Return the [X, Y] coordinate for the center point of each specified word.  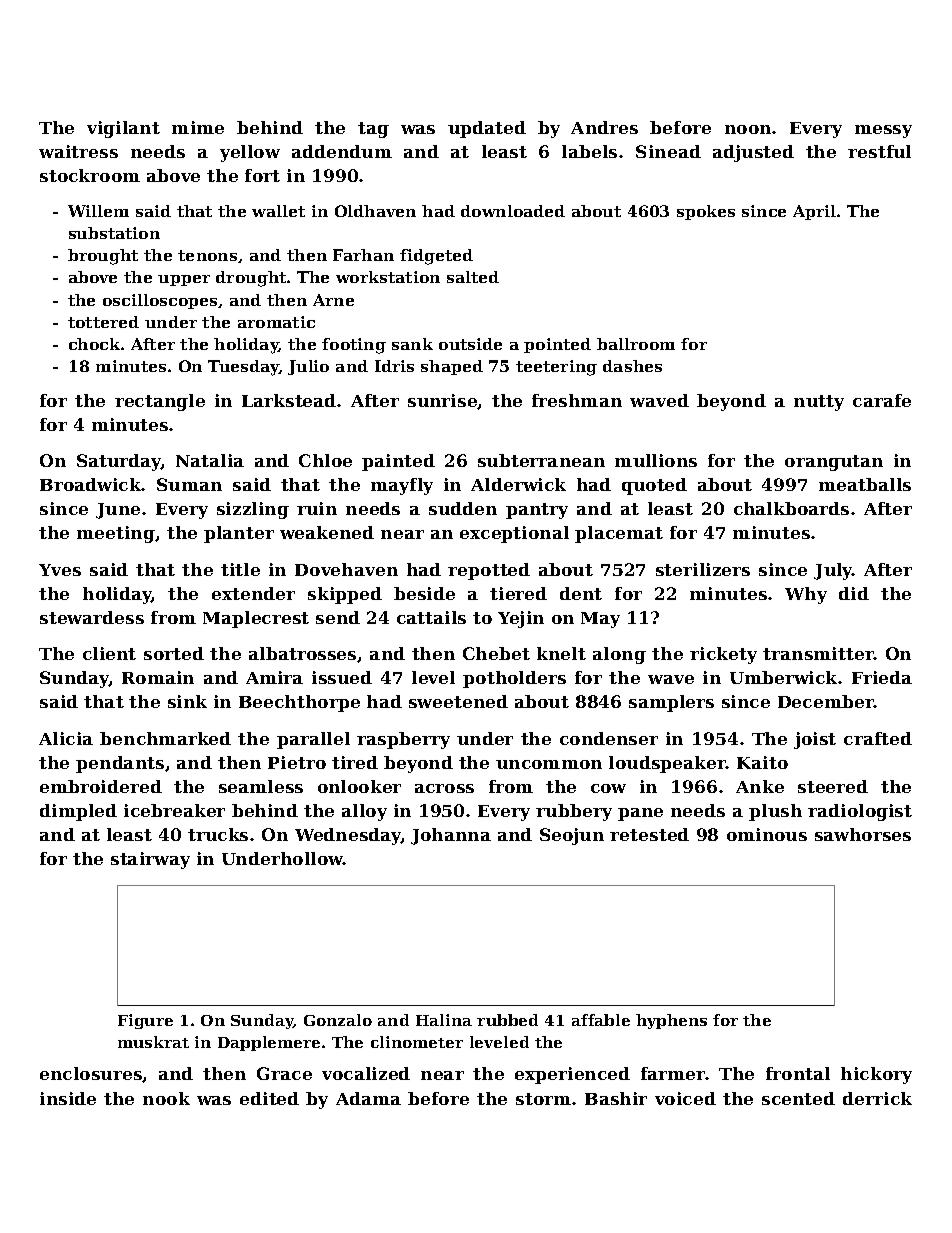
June [118, 511]
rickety [723, 655]
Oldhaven [375, 211]
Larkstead [289, 400]
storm [543, 1099]
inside [68, 1098]
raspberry [403, 740]
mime [198, 127]
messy [883, 131]
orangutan [834, 463]
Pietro [297, 762]
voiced [685, 1098]
